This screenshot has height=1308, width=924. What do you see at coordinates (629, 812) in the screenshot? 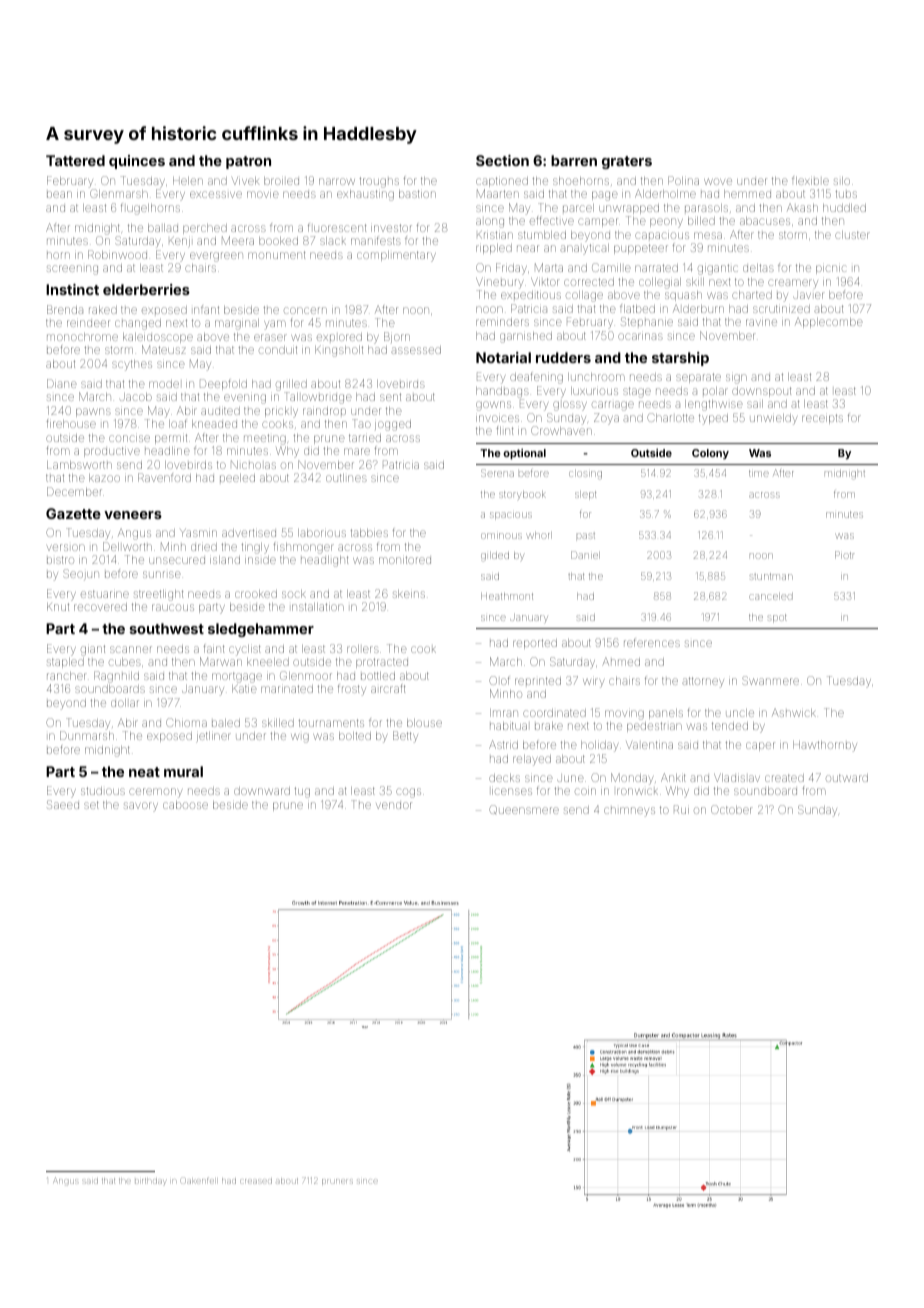
I see `chimneys` at bounding box center [629, 812].
